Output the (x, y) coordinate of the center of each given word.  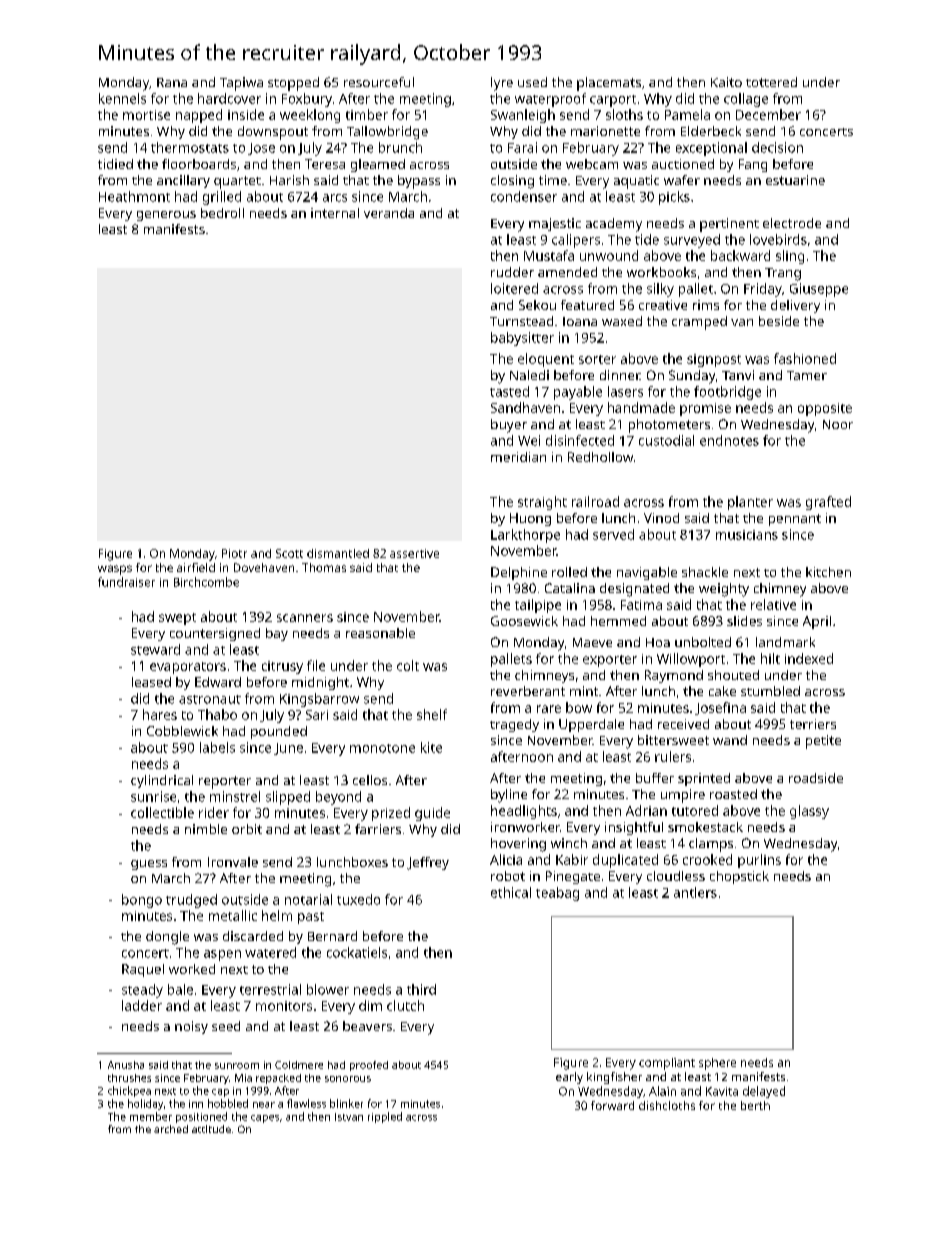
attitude (211, 1129)
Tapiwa (241, 84)
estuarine (795, 180)
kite (431, 747)
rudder (512, 272)
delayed (764, 1092)
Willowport (691, 660)
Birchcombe (206, 582)
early (569, 1078)
